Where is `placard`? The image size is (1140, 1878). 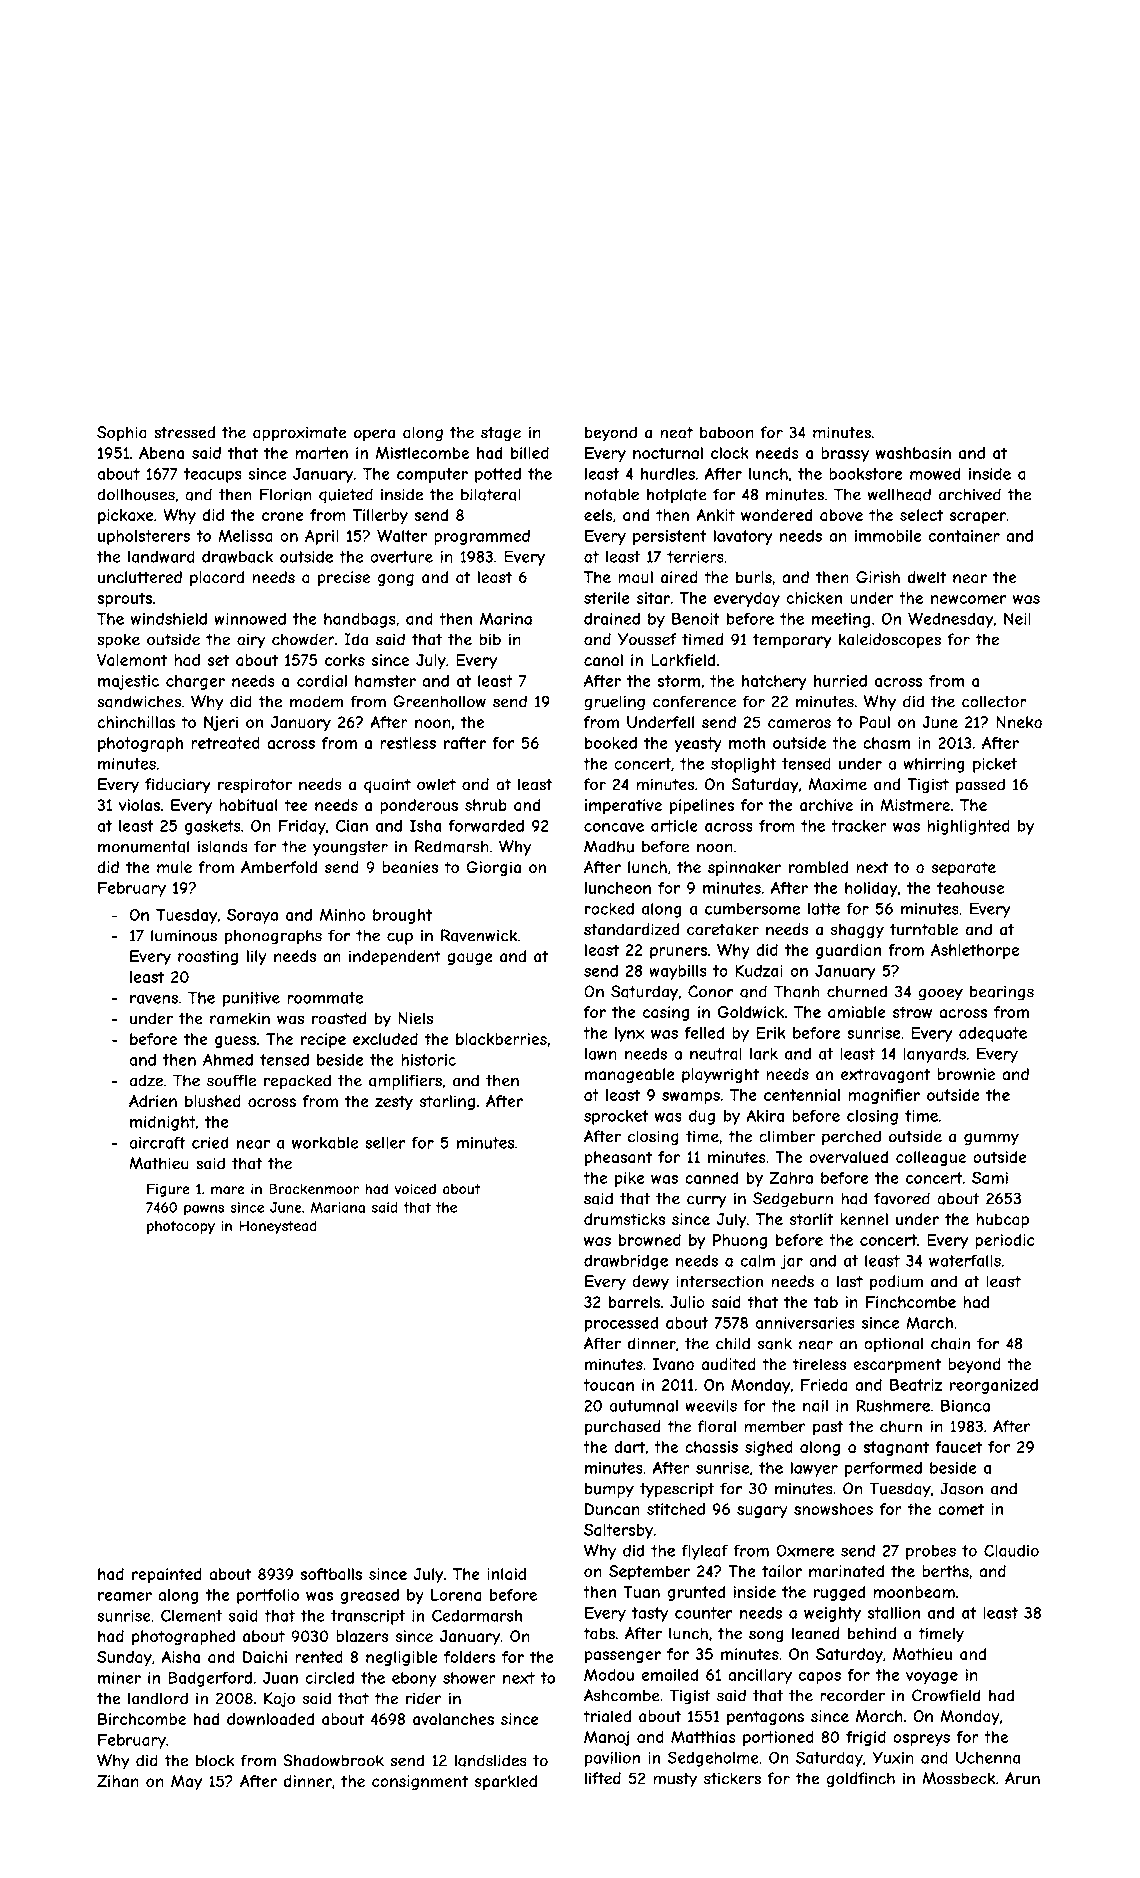 placard is located at coordinates (217, 579).
